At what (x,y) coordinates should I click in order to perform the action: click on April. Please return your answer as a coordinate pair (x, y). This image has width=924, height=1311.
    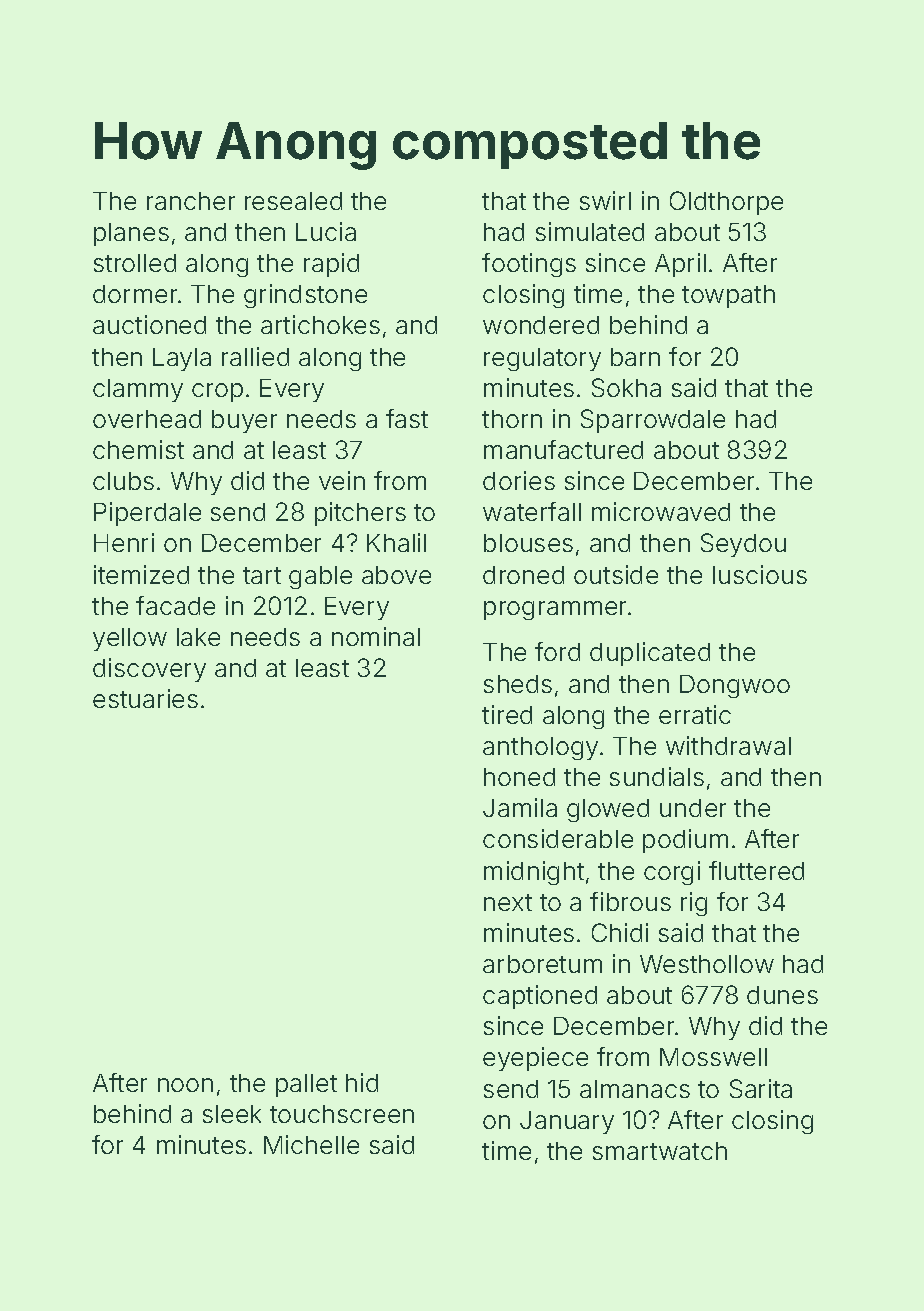
    Looking at the image, I should click on (680, 265).
